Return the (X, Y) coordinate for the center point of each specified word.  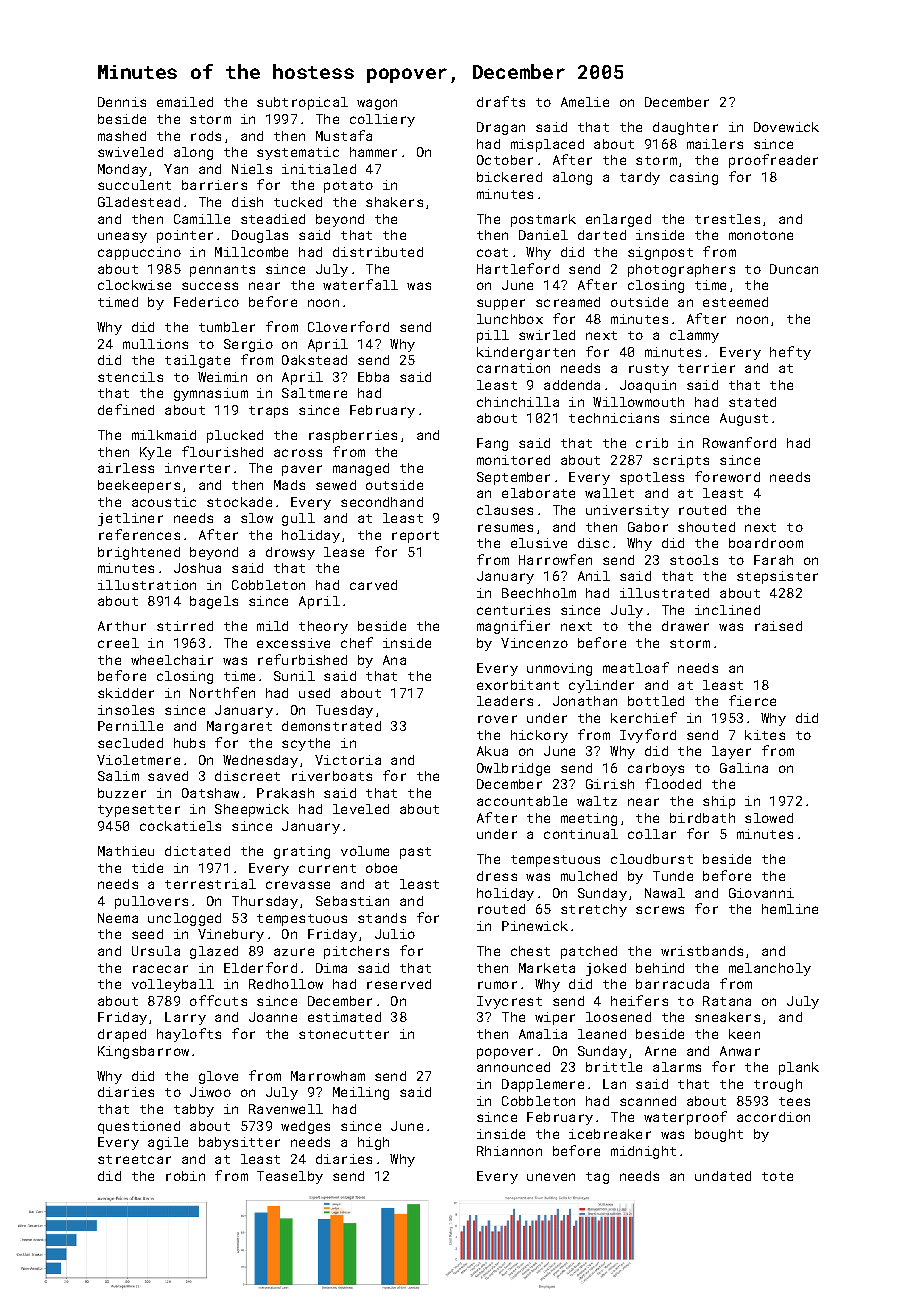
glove (218, 1077)
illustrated (664, 593)
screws (660, 910)
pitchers (356, 952)
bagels (214, 602)
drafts (501, 101)
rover (497, 719)
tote (777, 1176)
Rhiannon (509, 1151)
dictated (197, 851)
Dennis (122, 102)
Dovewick (786, 127)
